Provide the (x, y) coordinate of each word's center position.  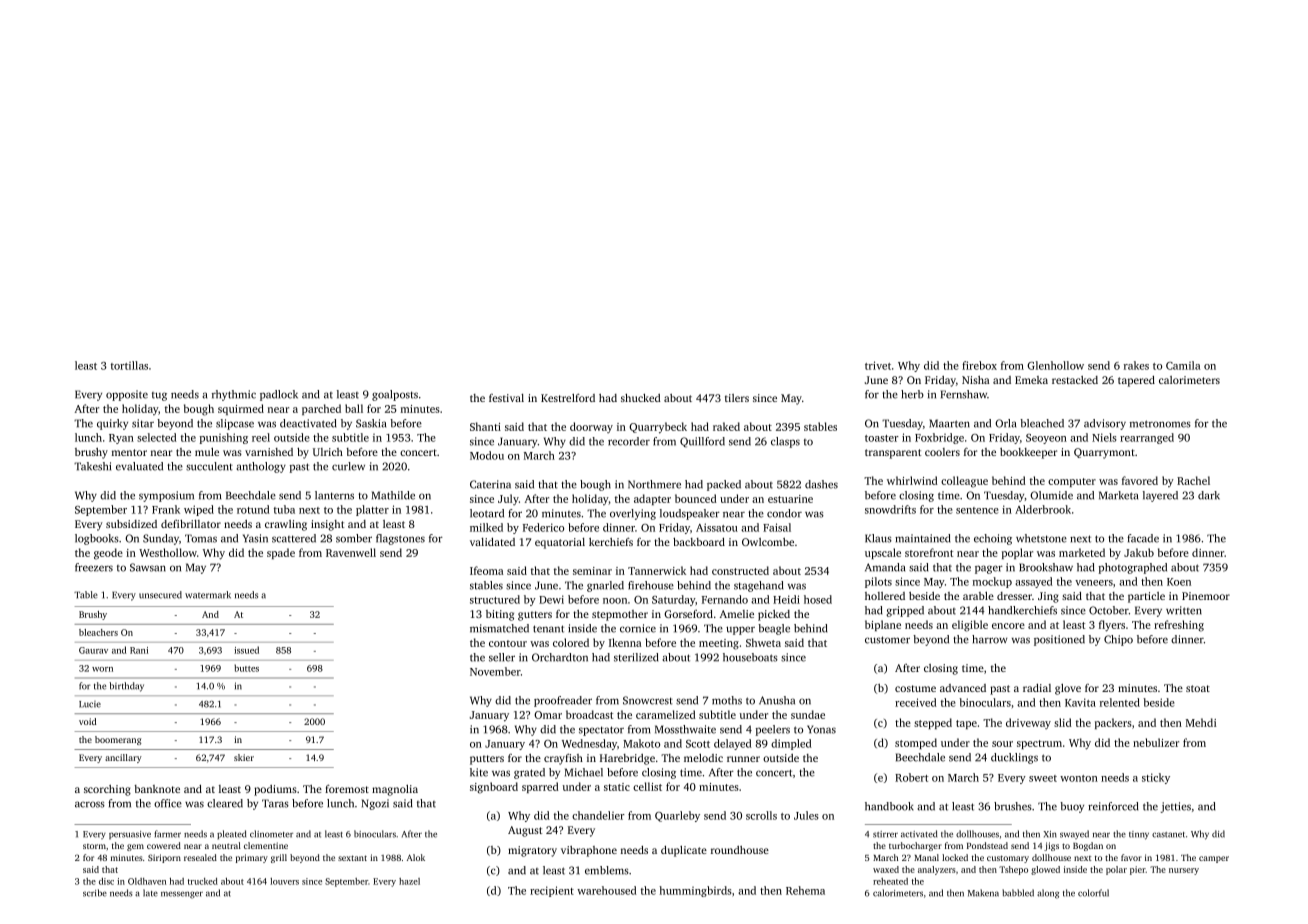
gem (135, 847)
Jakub (1139, 552)
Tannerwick (657, 570)
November (495, 671)
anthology (261, 467)
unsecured (160, 595)
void (87, 721)
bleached (1042, 423)
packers (1113, 723)
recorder (629, 441)
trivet (878, 365)
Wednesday (589, 744)
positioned (1059, 640)
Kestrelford (568, 397)
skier (244, 757)
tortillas (129, 365)
